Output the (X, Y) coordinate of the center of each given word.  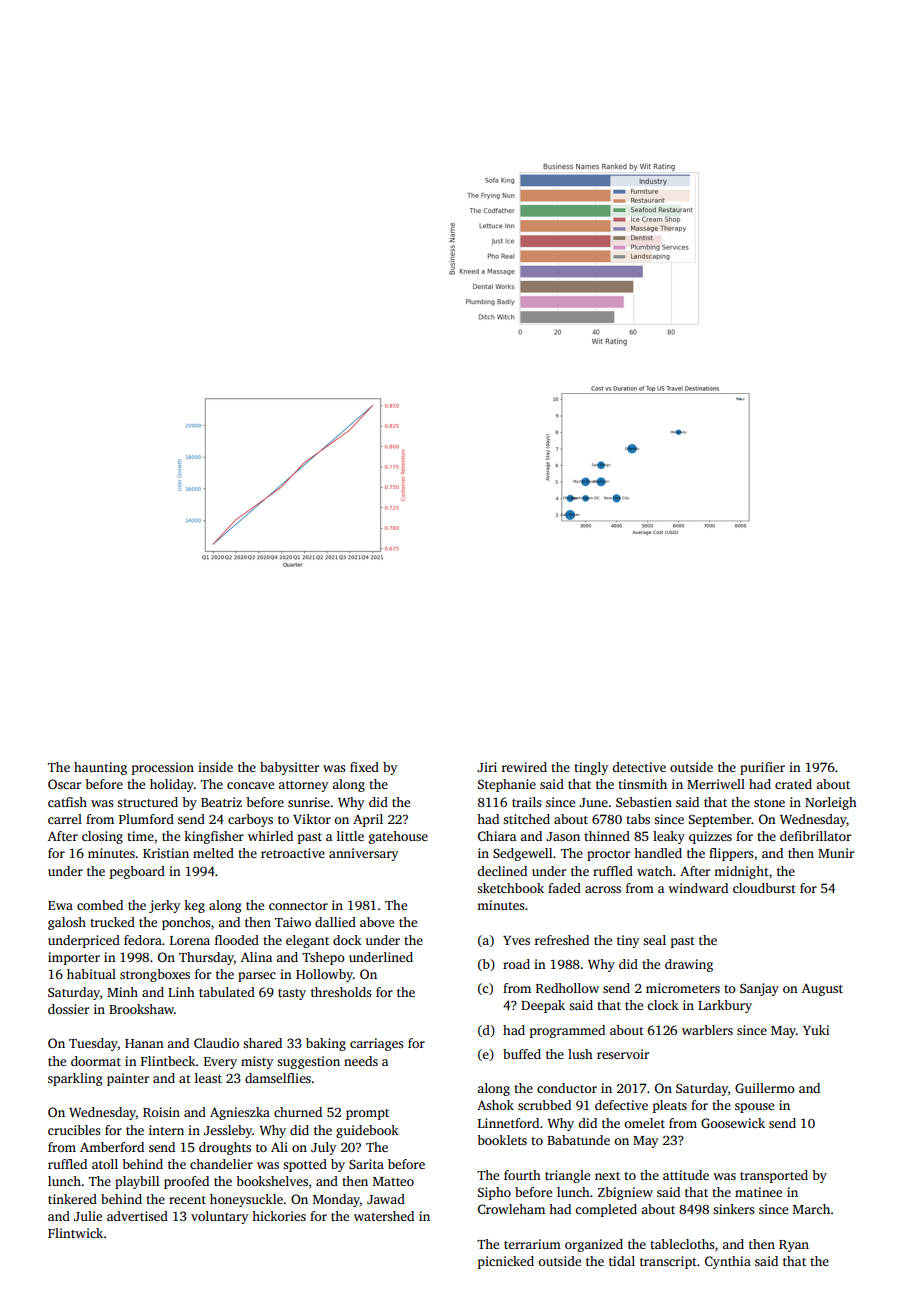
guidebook (367, 1131)
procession (163, 768)
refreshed (562, 940)
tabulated (227, 992)
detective (639, 767)
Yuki (816, 1030)
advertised (137, 1216)
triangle (567, 1176)
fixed (364, 767)
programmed (567, 1031)
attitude (686, 1175)
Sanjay (759, 989)
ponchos (186, 923)
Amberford (112, 1147)
